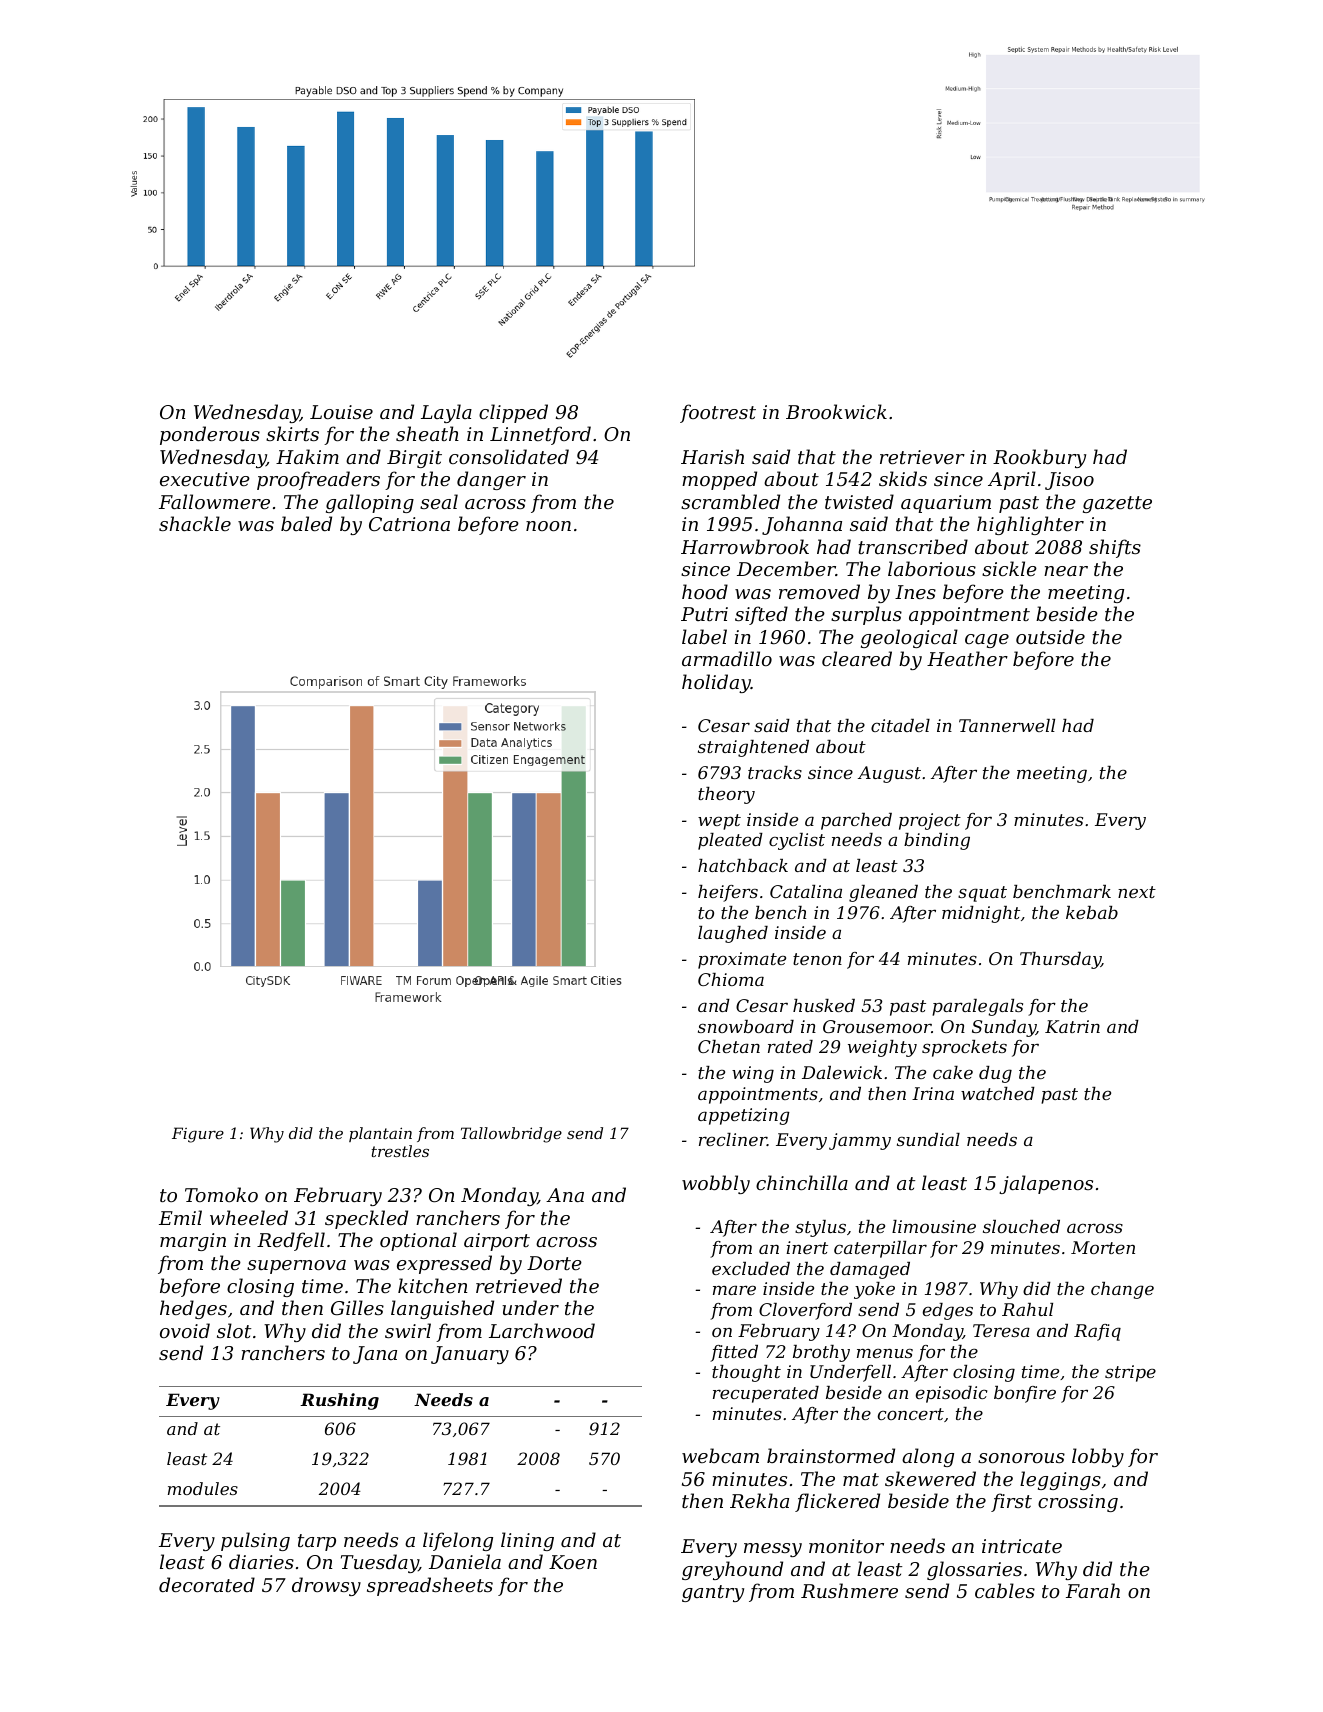 Image resolution: width=1323 pixels, height=1712 pixels. I want to click on dug, so click(995, 1074).
